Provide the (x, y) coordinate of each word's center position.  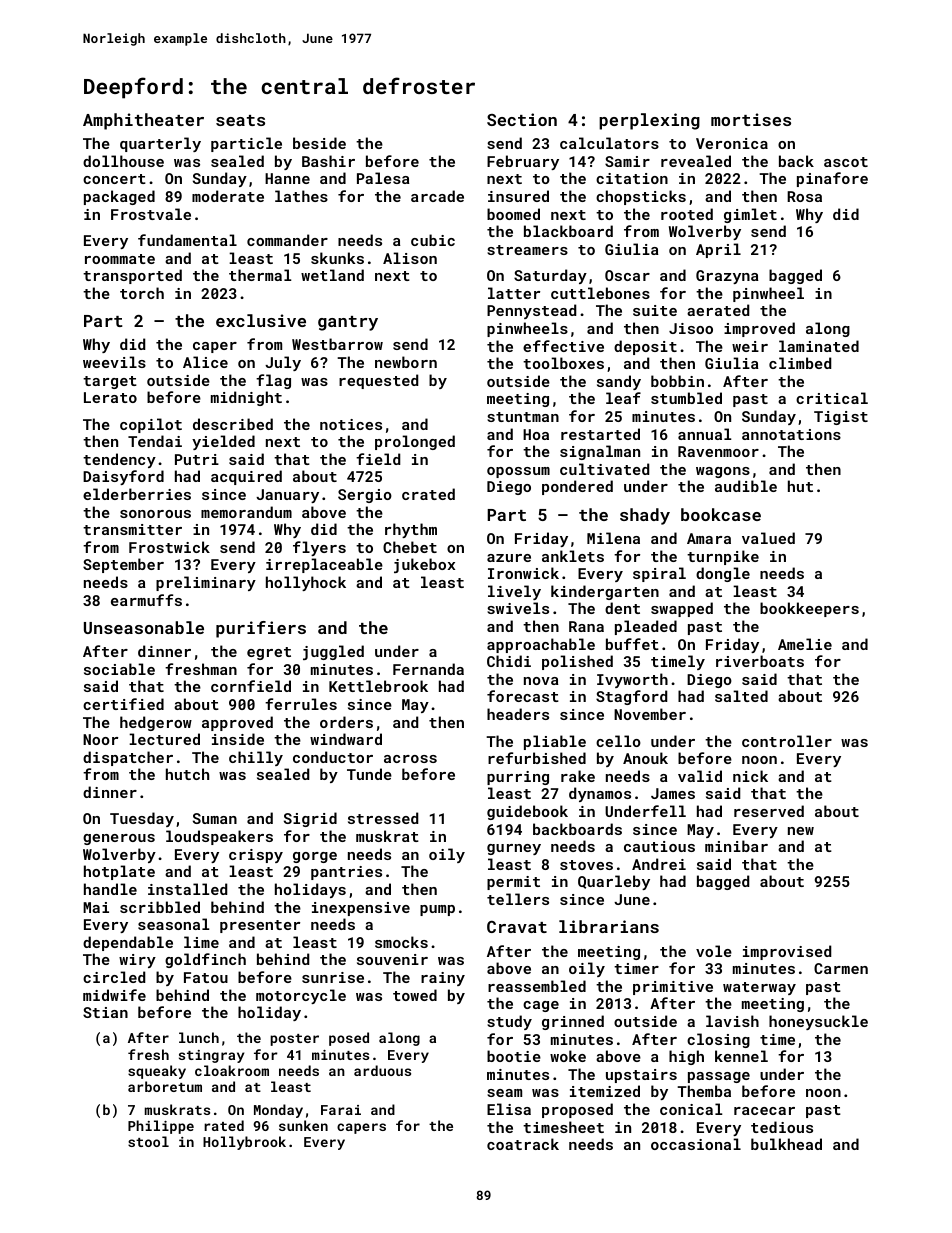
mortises (751, 119)
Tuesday (142, 819)
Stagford (631, 697)
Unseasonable (144, 627)
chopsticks (641, 197)
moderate (228, 196)
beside (319, 143)
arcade (437, 196)
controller (787, 741)
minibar (736, 846)
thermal (260, 275)
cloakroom (232, 1070)
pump (437, 910)
